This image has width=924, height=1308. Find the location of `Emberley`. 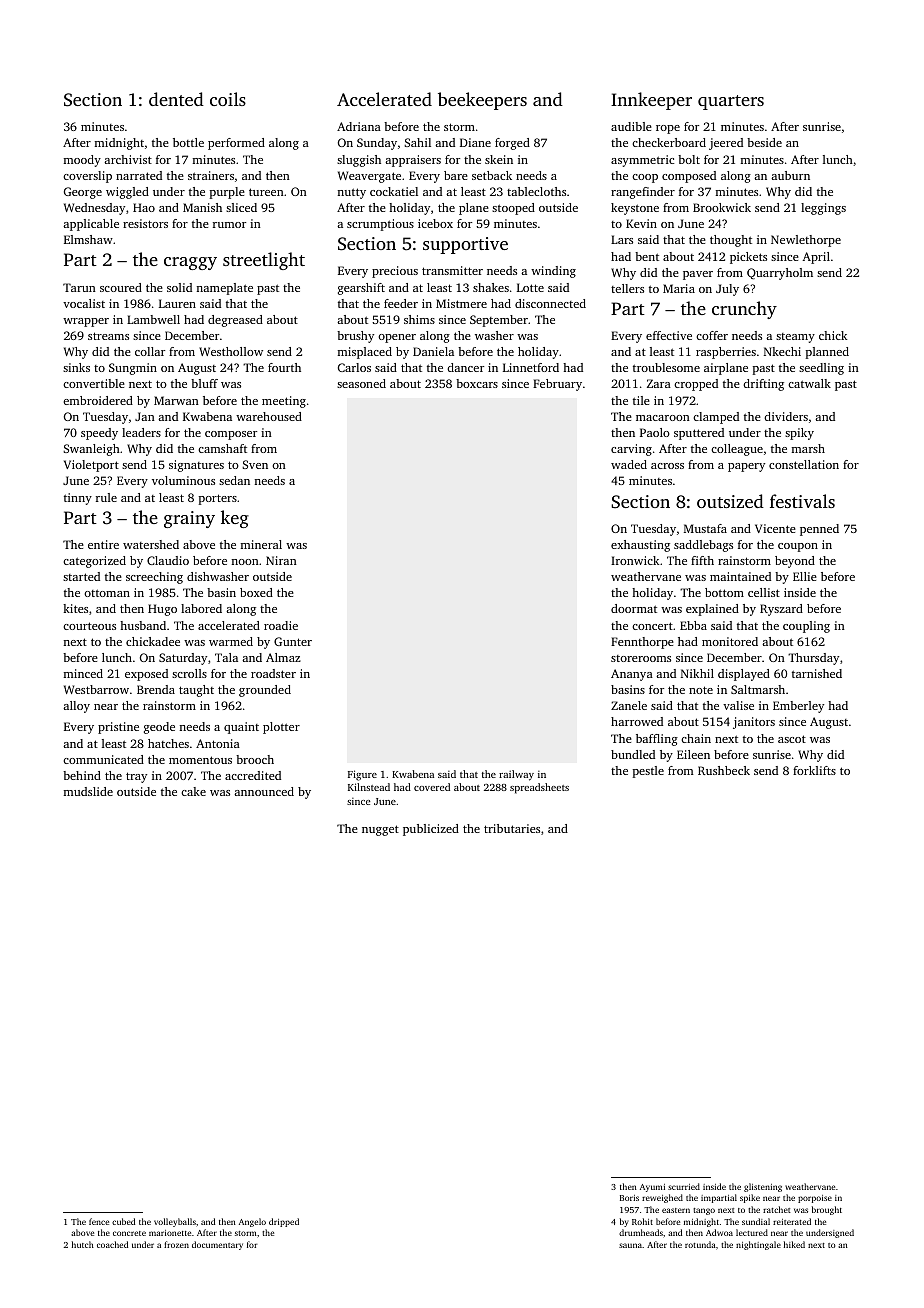

Emberley is located at coordinates (798, 707).
